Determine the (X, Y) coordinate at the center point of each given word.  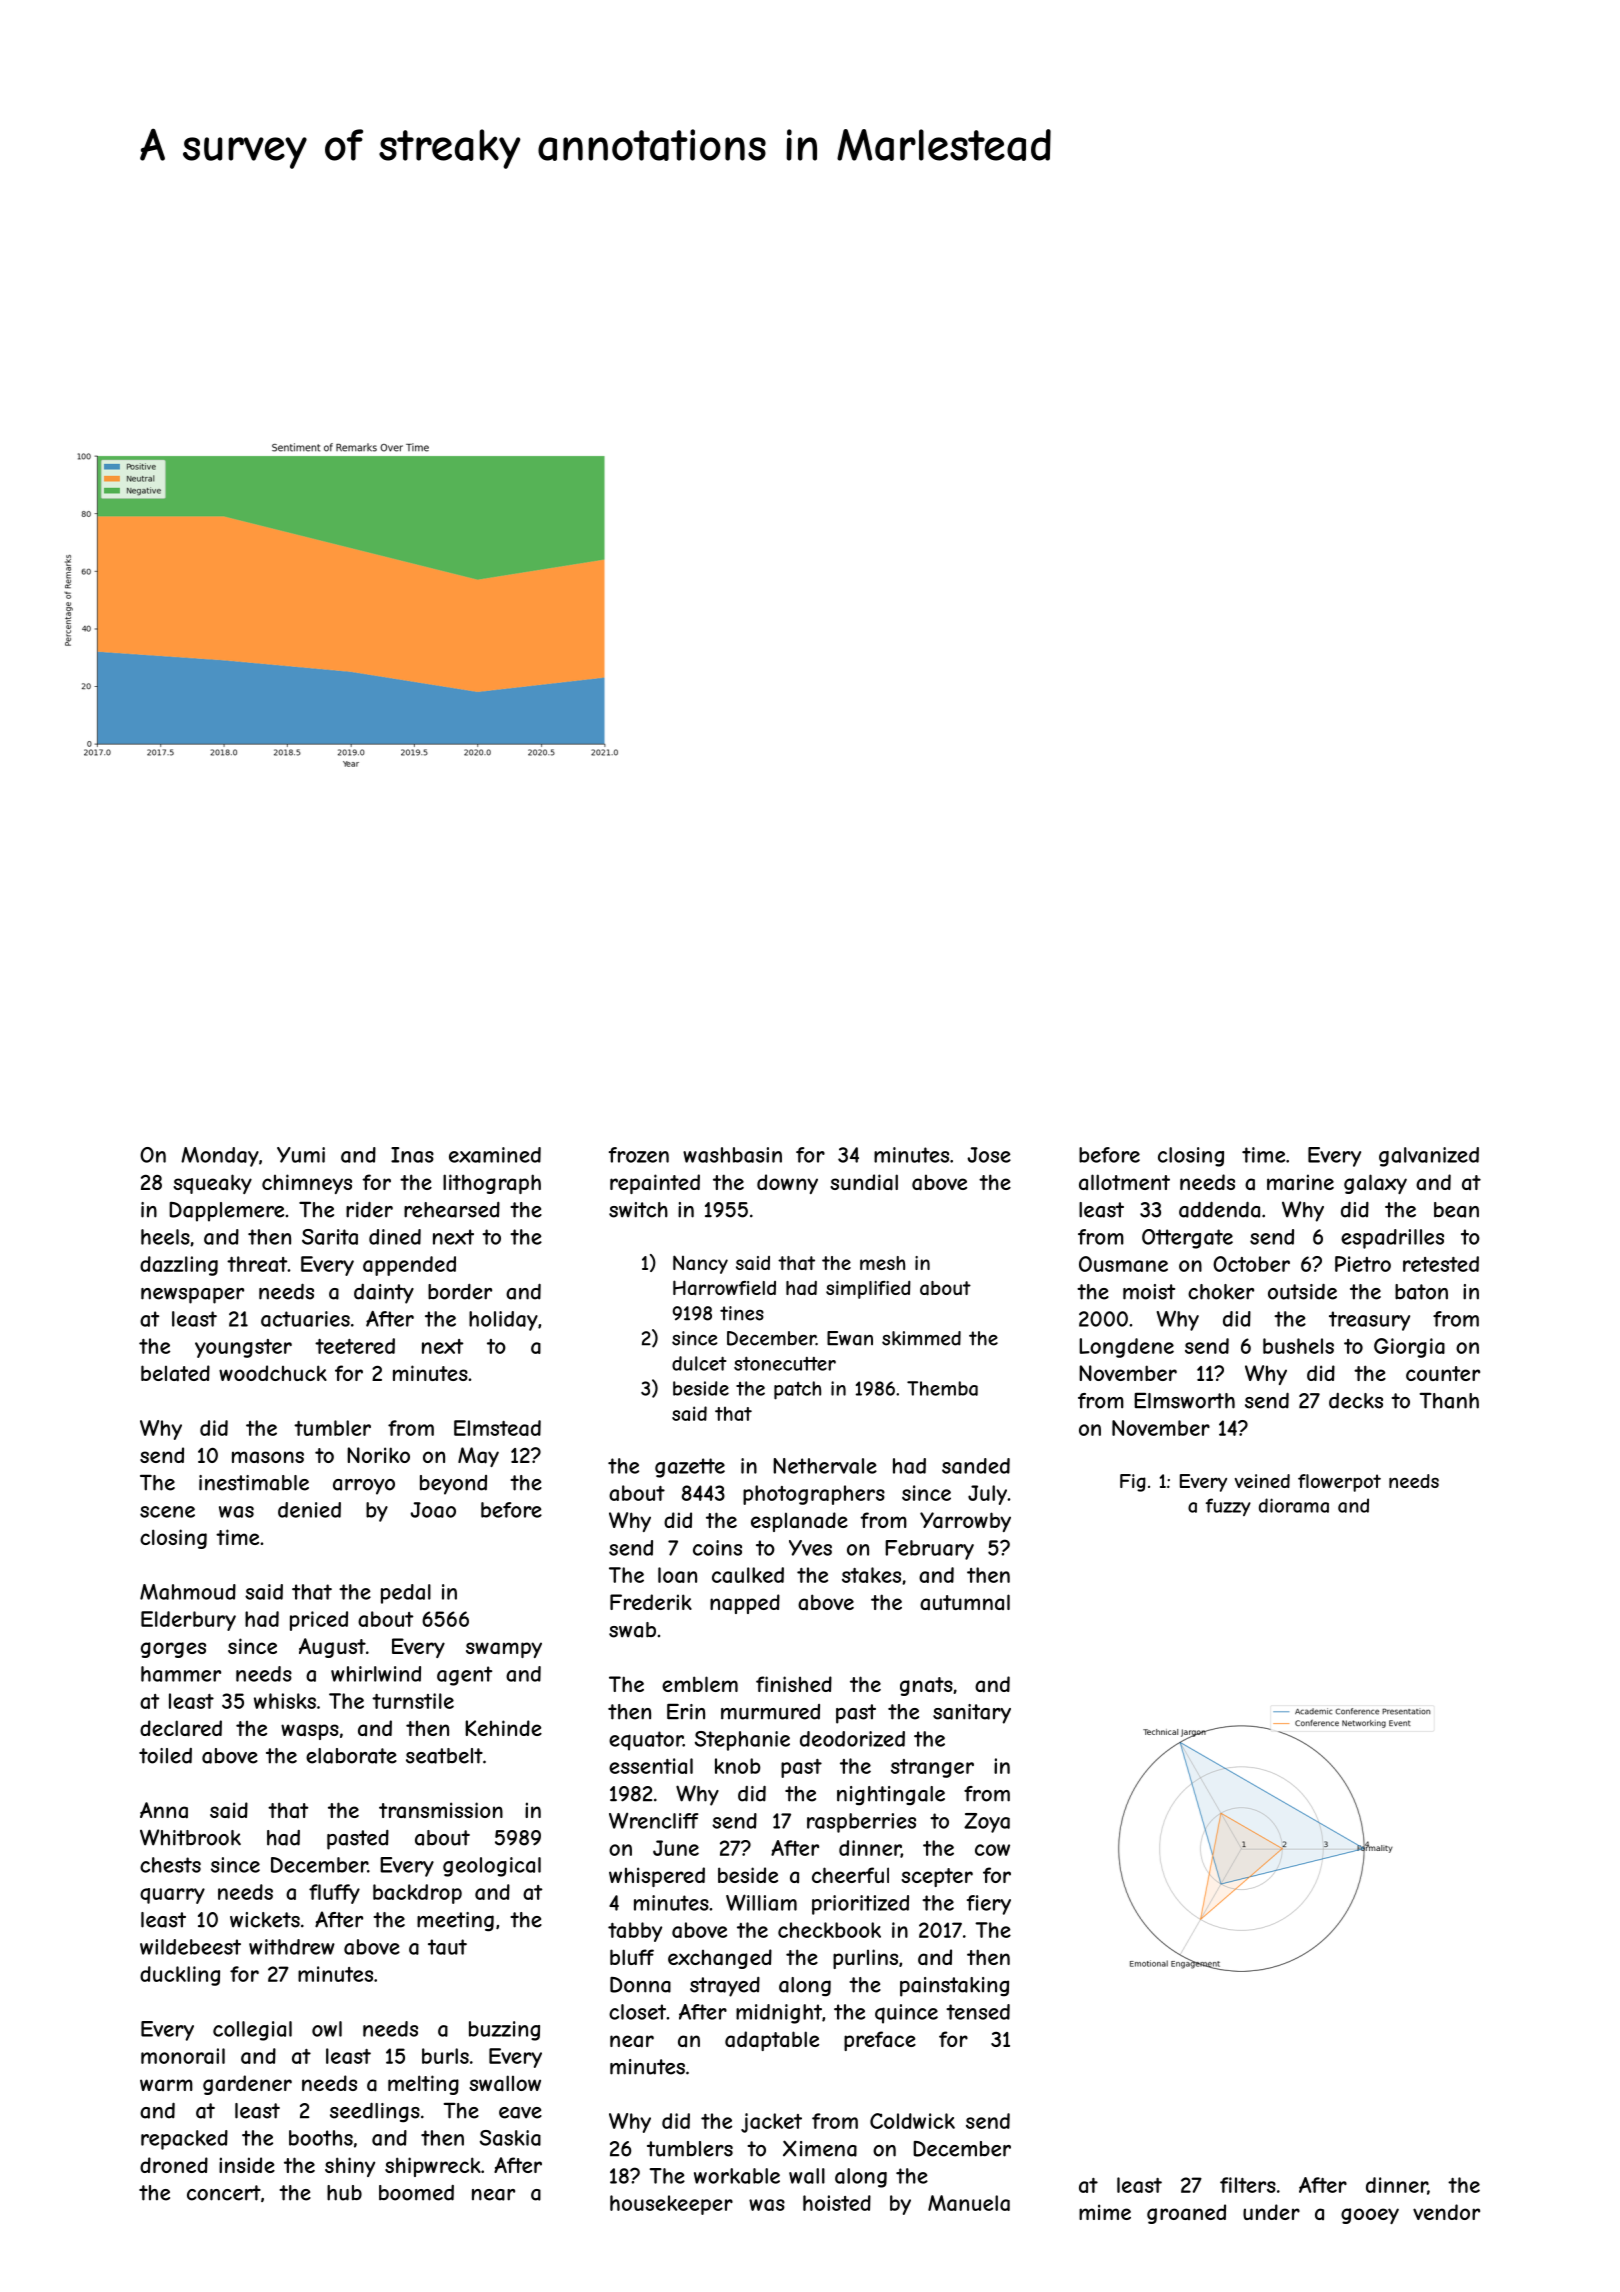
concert (224, 2193)
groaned (1186, 2214)
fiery (989, 1905)
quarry (172, 1896)
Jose (989, 1155)
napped (745, 1604)
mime (1105, 2212)
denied (309, 1510)
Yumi (301, 1155)
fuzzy (1228, 1507)
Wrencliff (653, 1820)
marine (1300, 1182)
